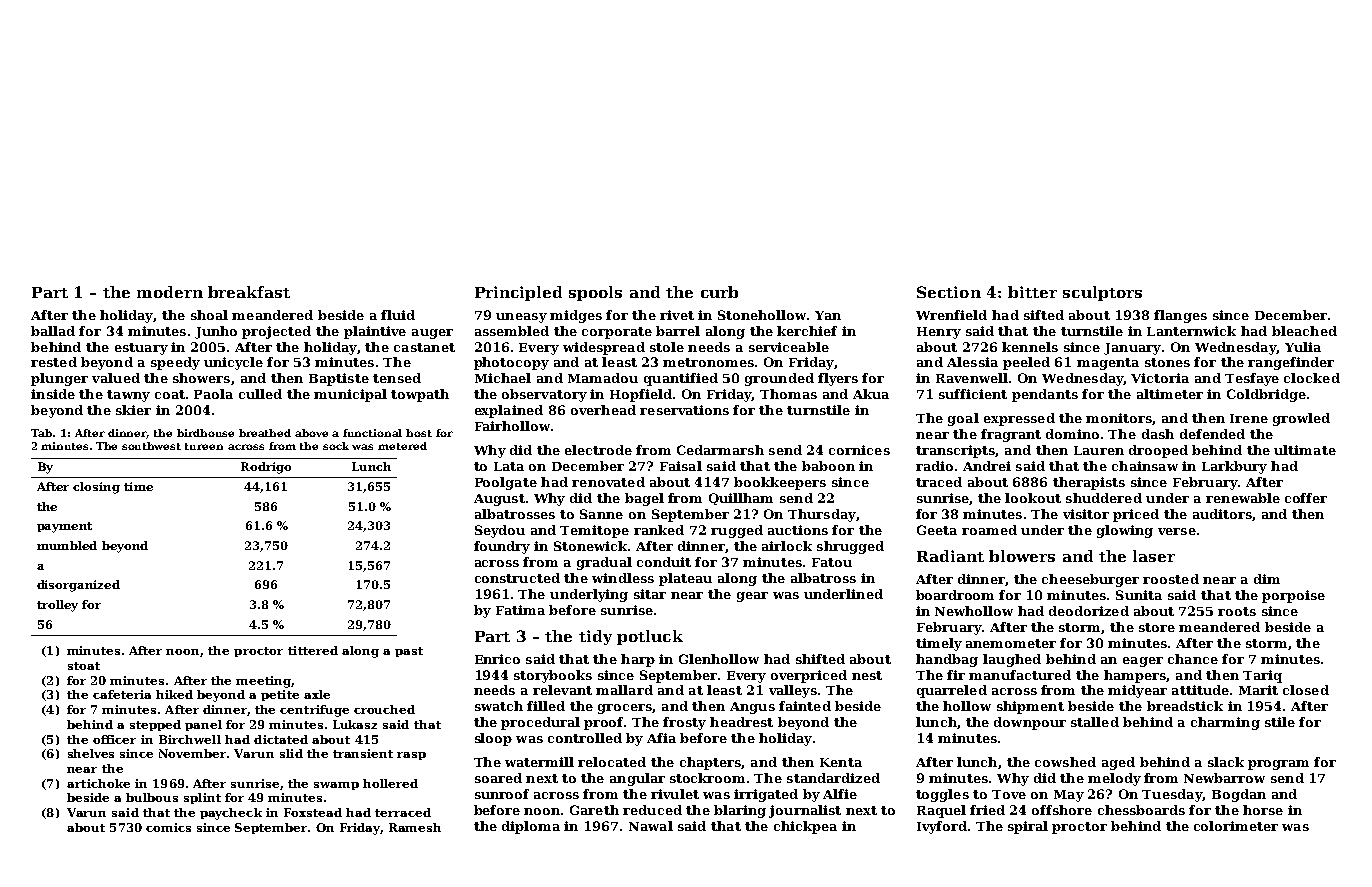 The height and width of the screenshot is (887, 1372). I want to click on shelves, so click(91, 753).
